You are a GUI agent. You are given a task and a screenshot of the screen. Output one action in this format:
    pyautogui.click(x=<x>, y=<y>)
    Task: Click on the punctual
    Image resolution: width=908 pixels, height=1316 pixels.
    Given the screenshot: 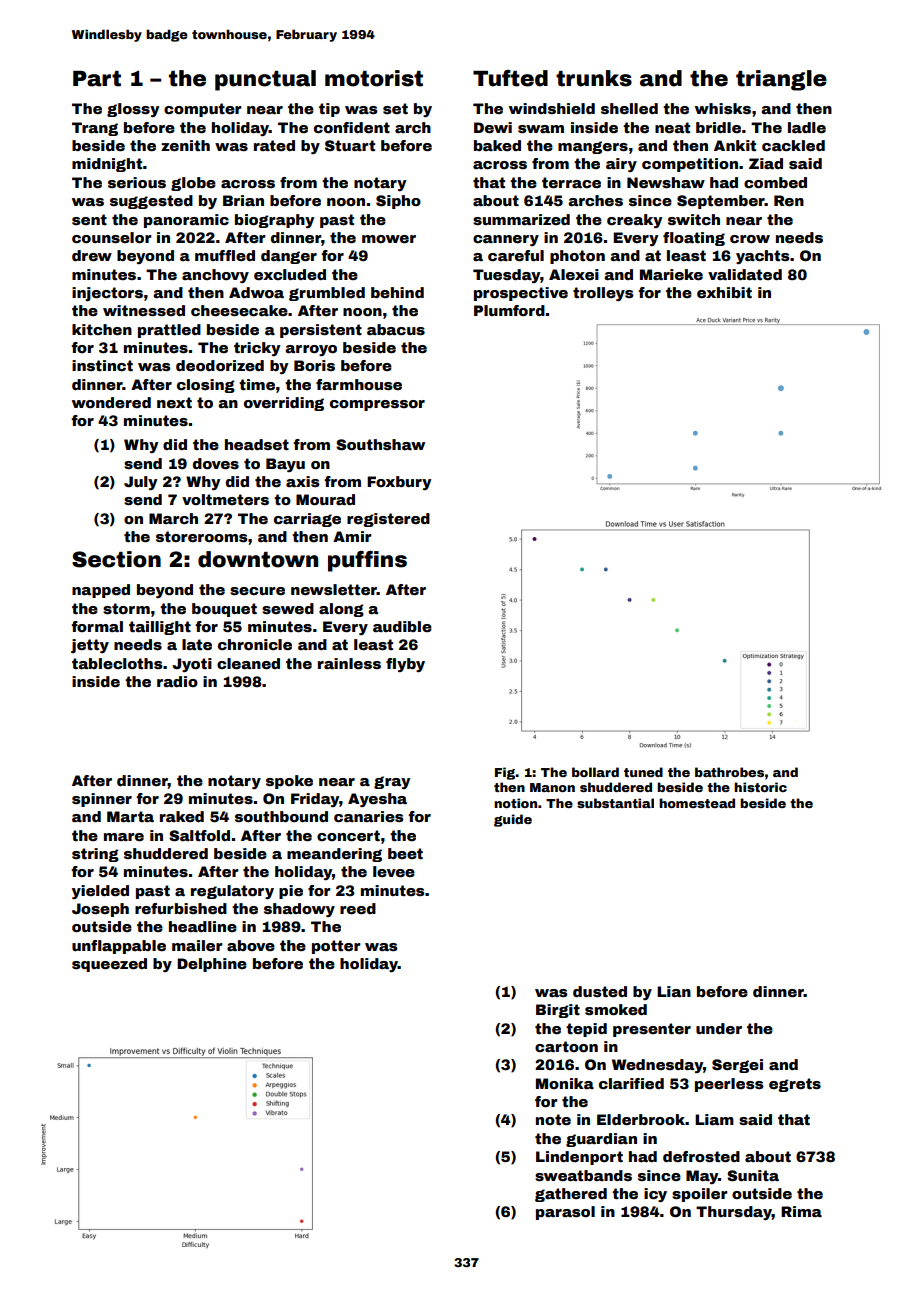 What is the action you would take?
    pyautogui.click(x=265, y=80)
